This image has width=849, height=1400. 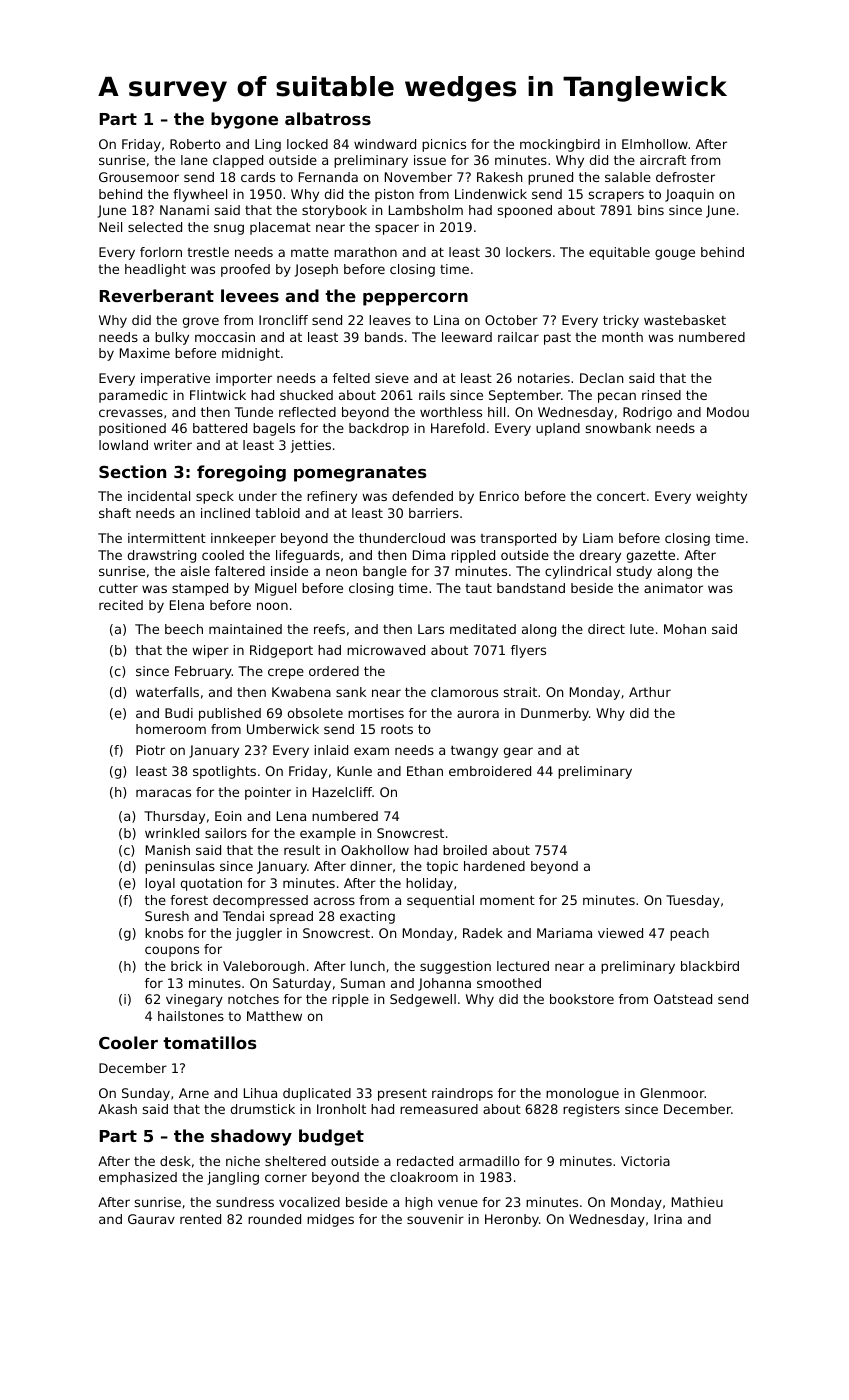 I want to click on Glenmoor, so click(x=672, y=1093).
